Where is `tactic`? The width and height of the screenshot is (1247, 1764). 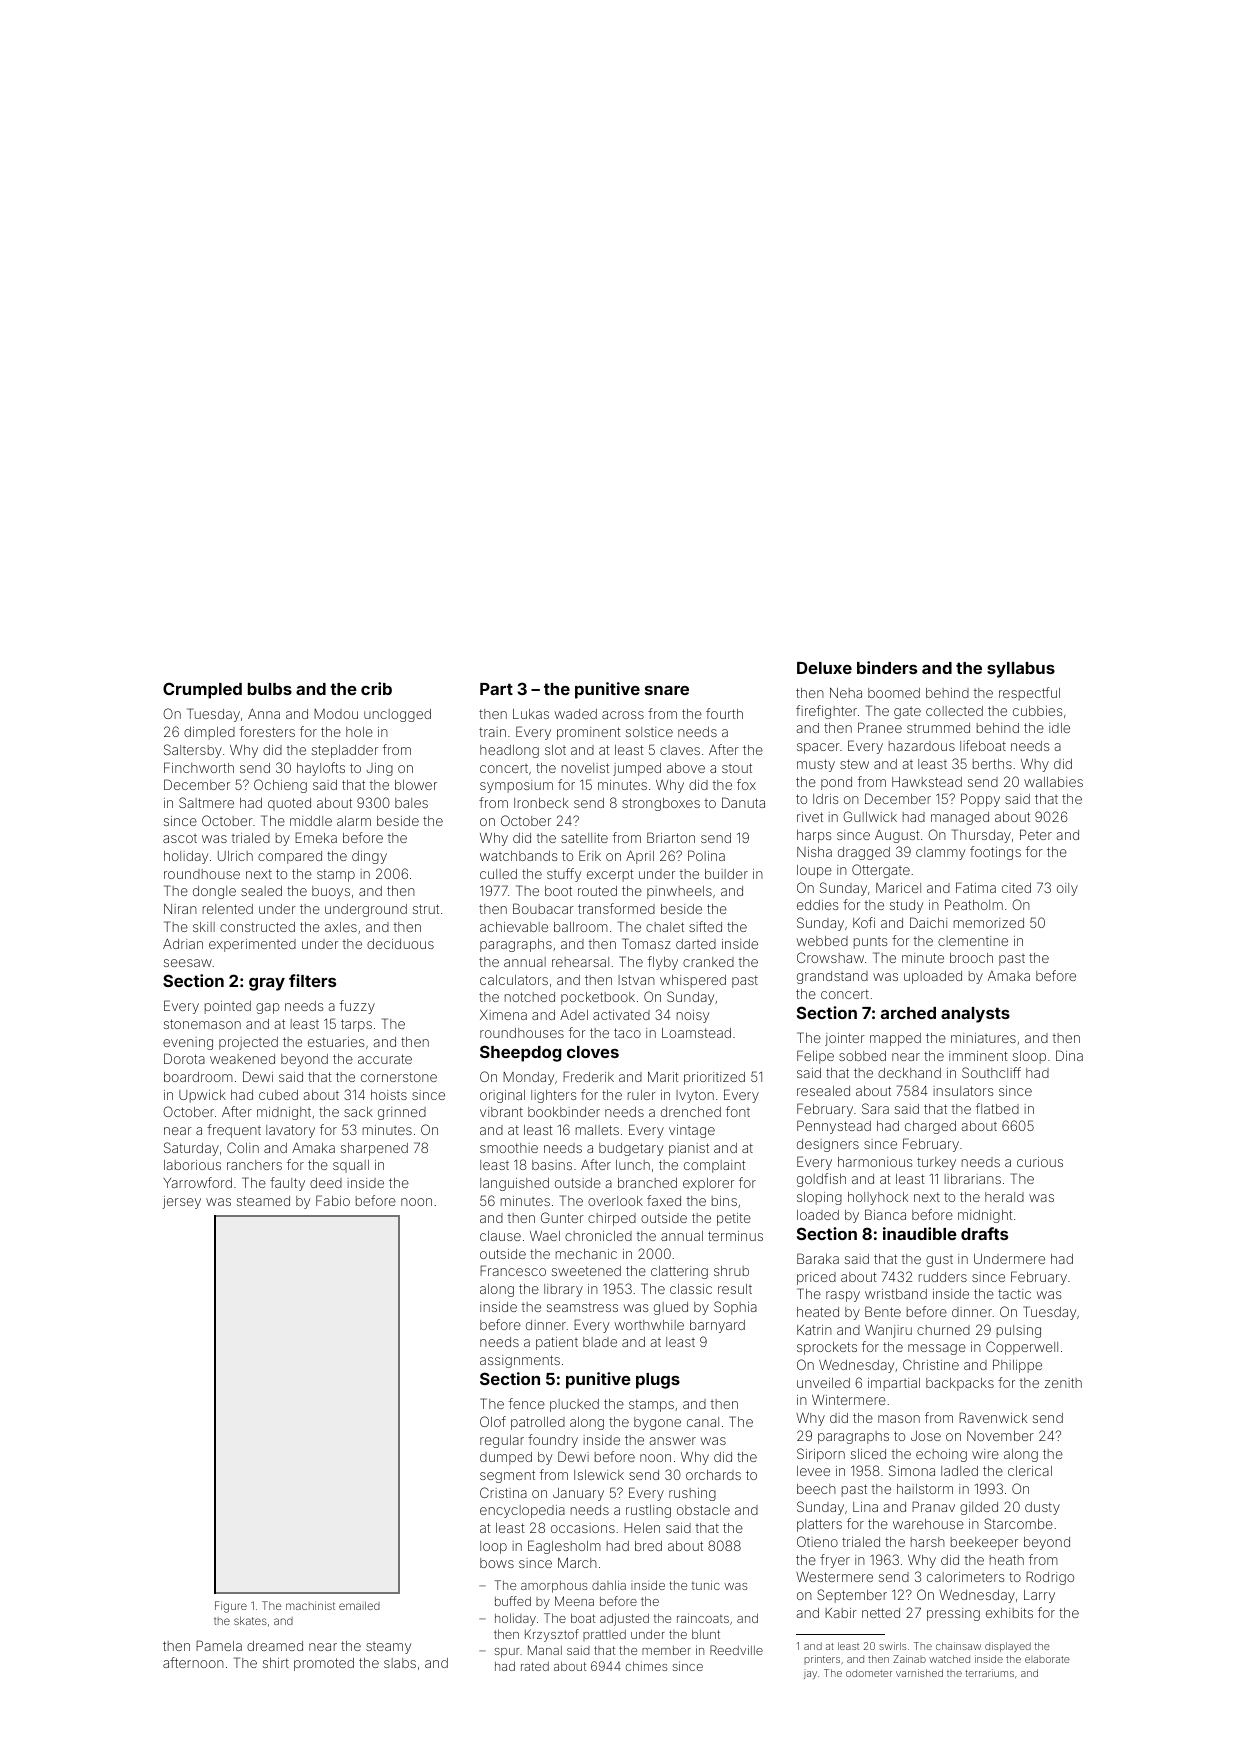
tactic is located at coordinates (1014, 1294).
